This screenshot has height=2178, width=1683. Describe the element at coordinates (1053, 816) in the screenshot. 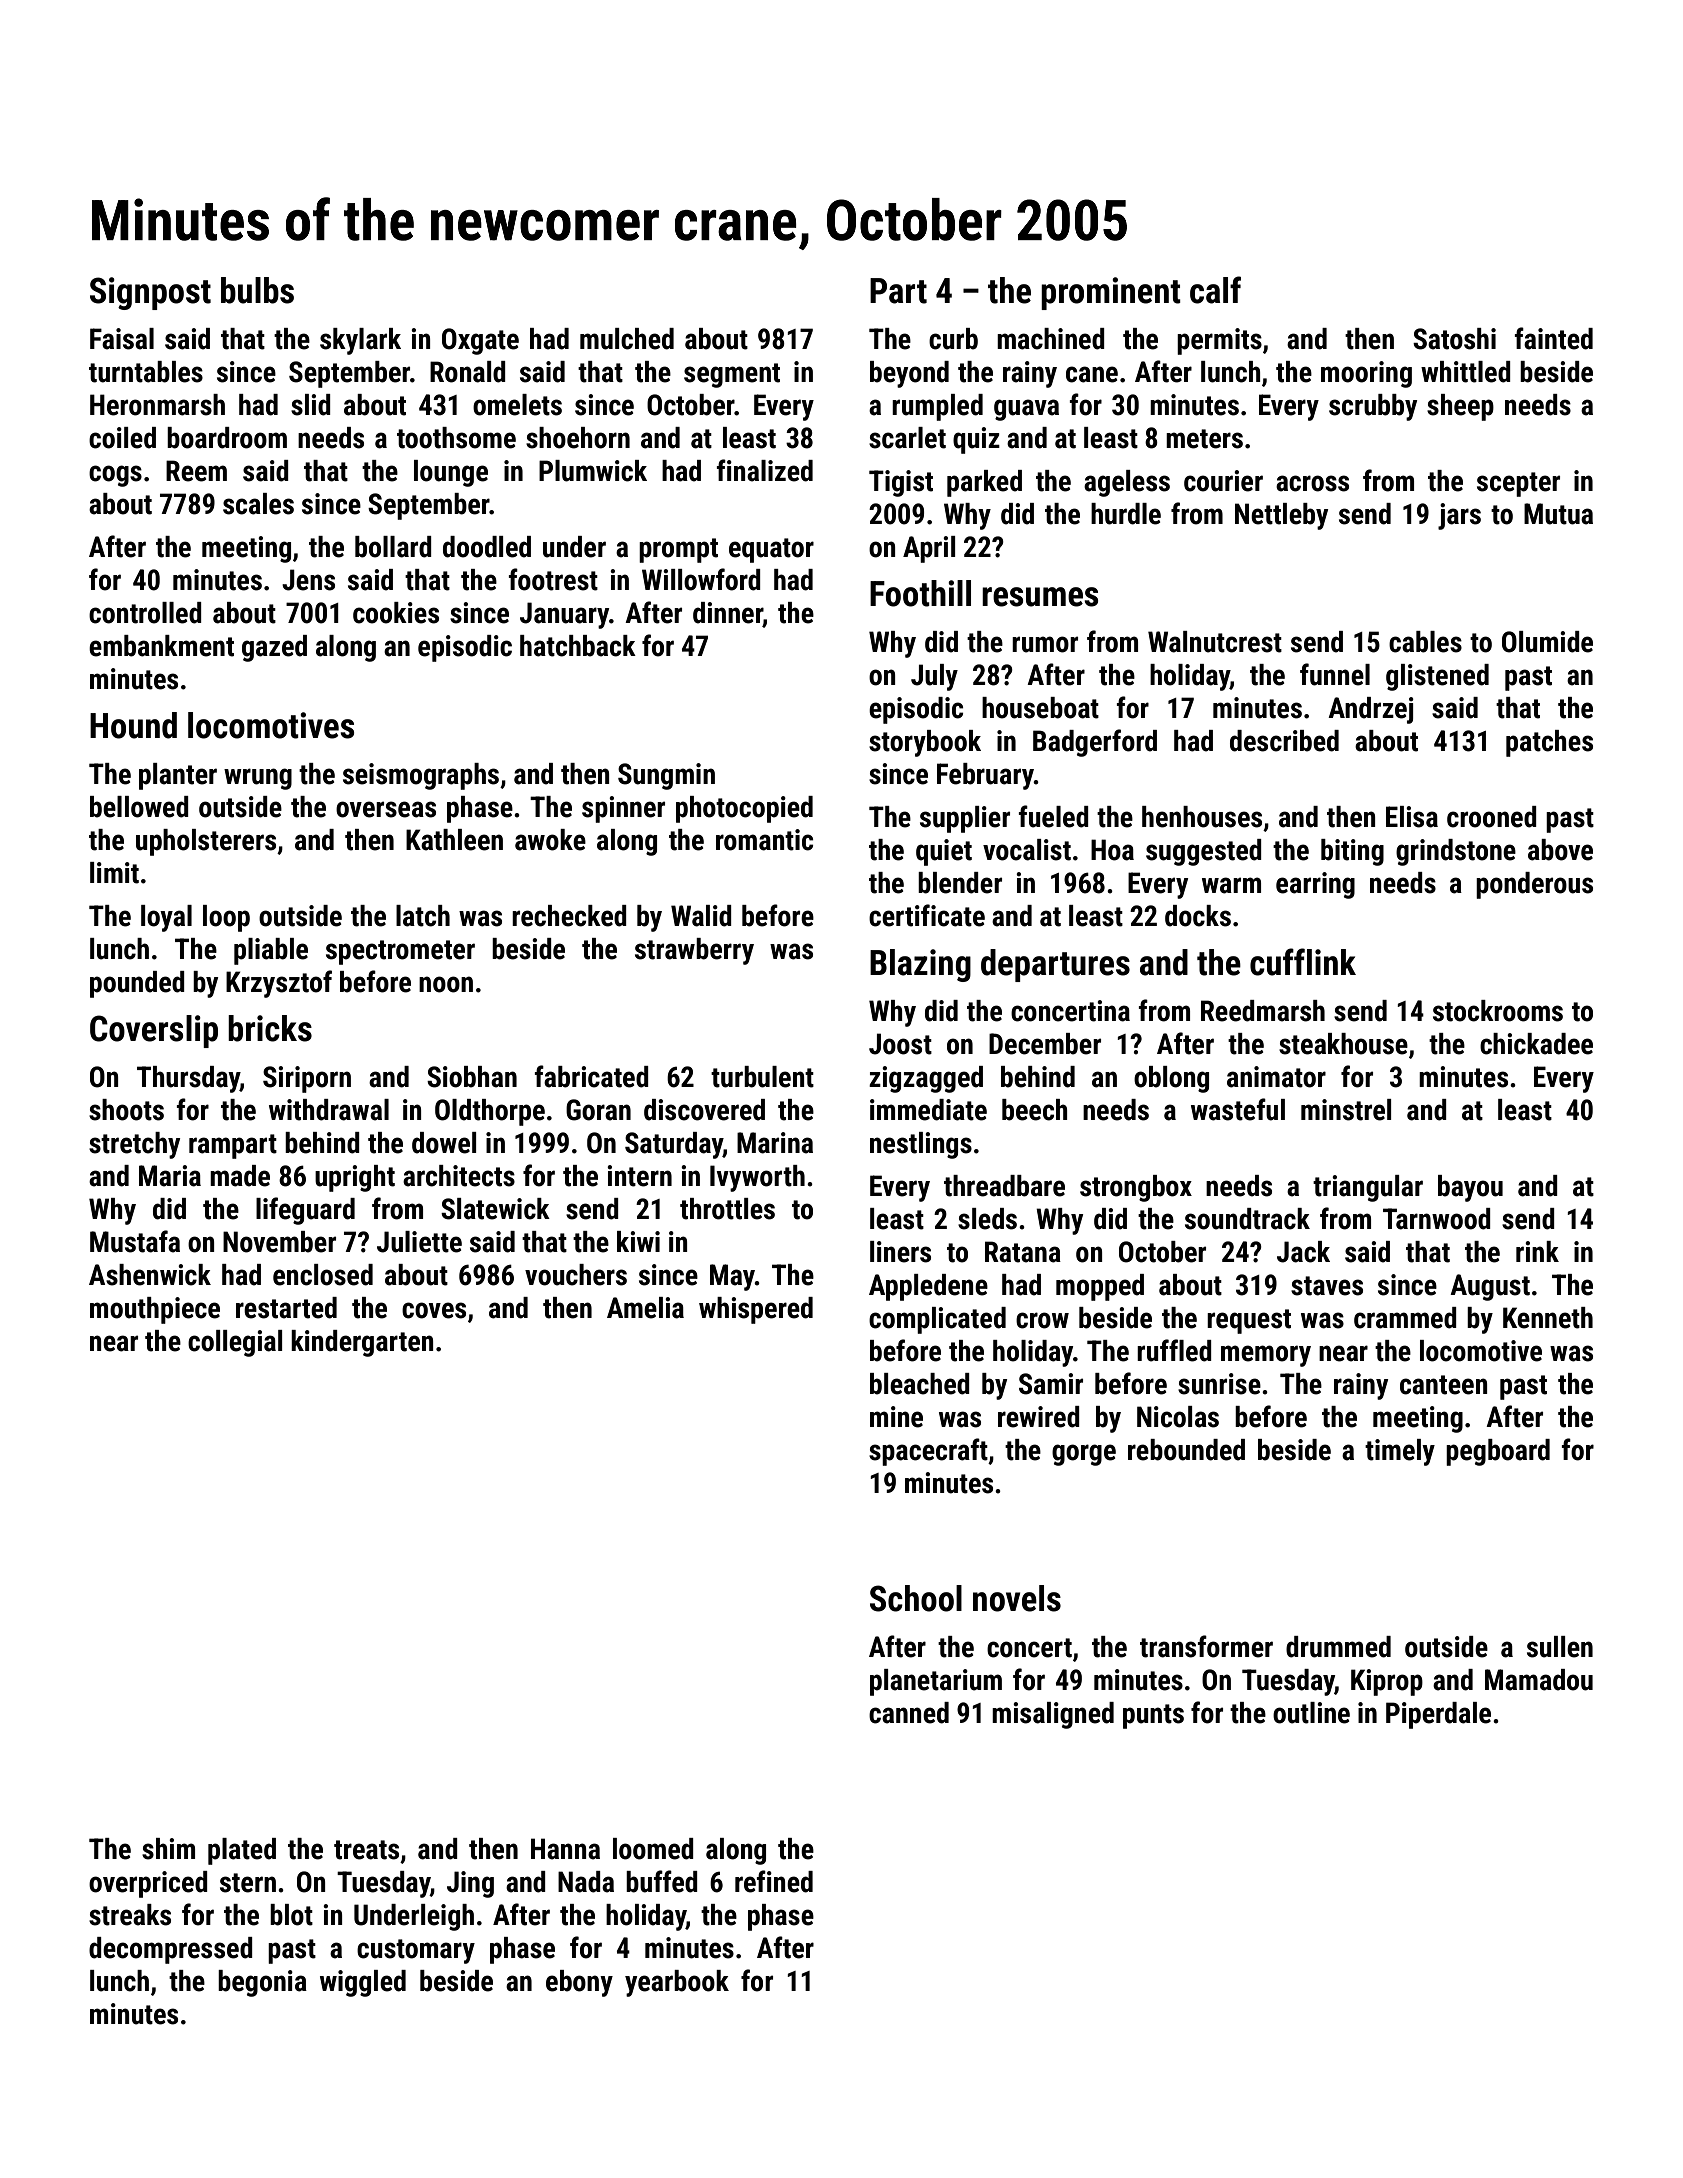

I see `fueled` at that location.
